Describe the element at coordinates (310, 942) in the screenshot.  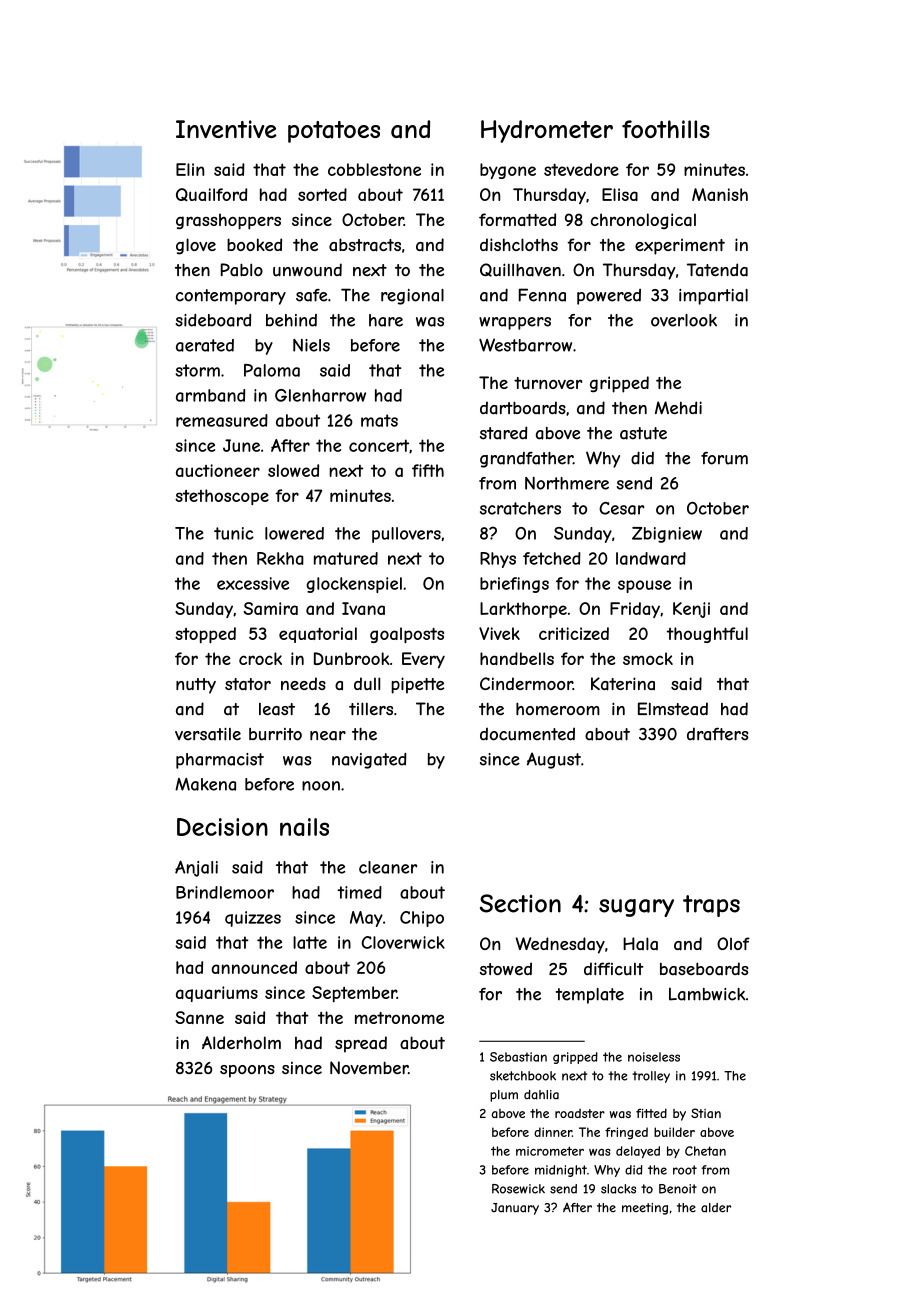
I see `latte` at that location.
